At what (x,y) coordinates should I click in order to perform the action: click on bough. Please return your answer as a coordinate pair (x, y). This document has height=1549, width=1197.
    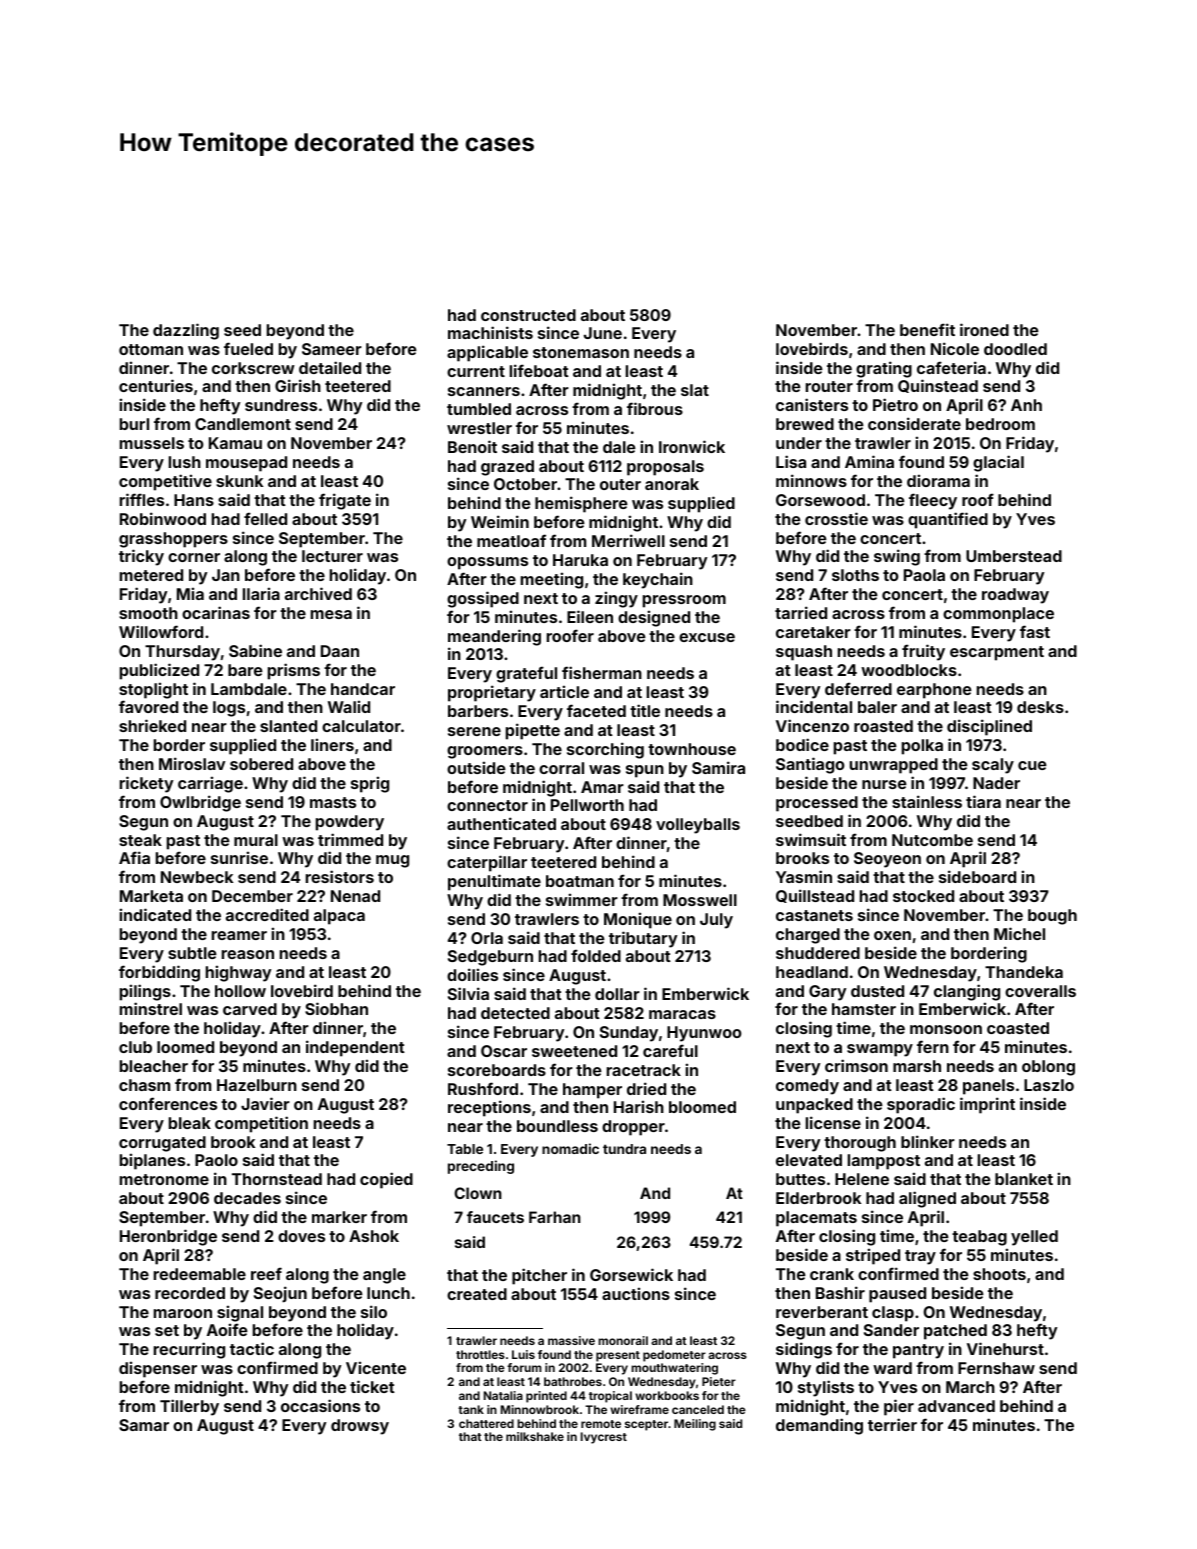
    Looking at the image, I should click on (1052, 917).
